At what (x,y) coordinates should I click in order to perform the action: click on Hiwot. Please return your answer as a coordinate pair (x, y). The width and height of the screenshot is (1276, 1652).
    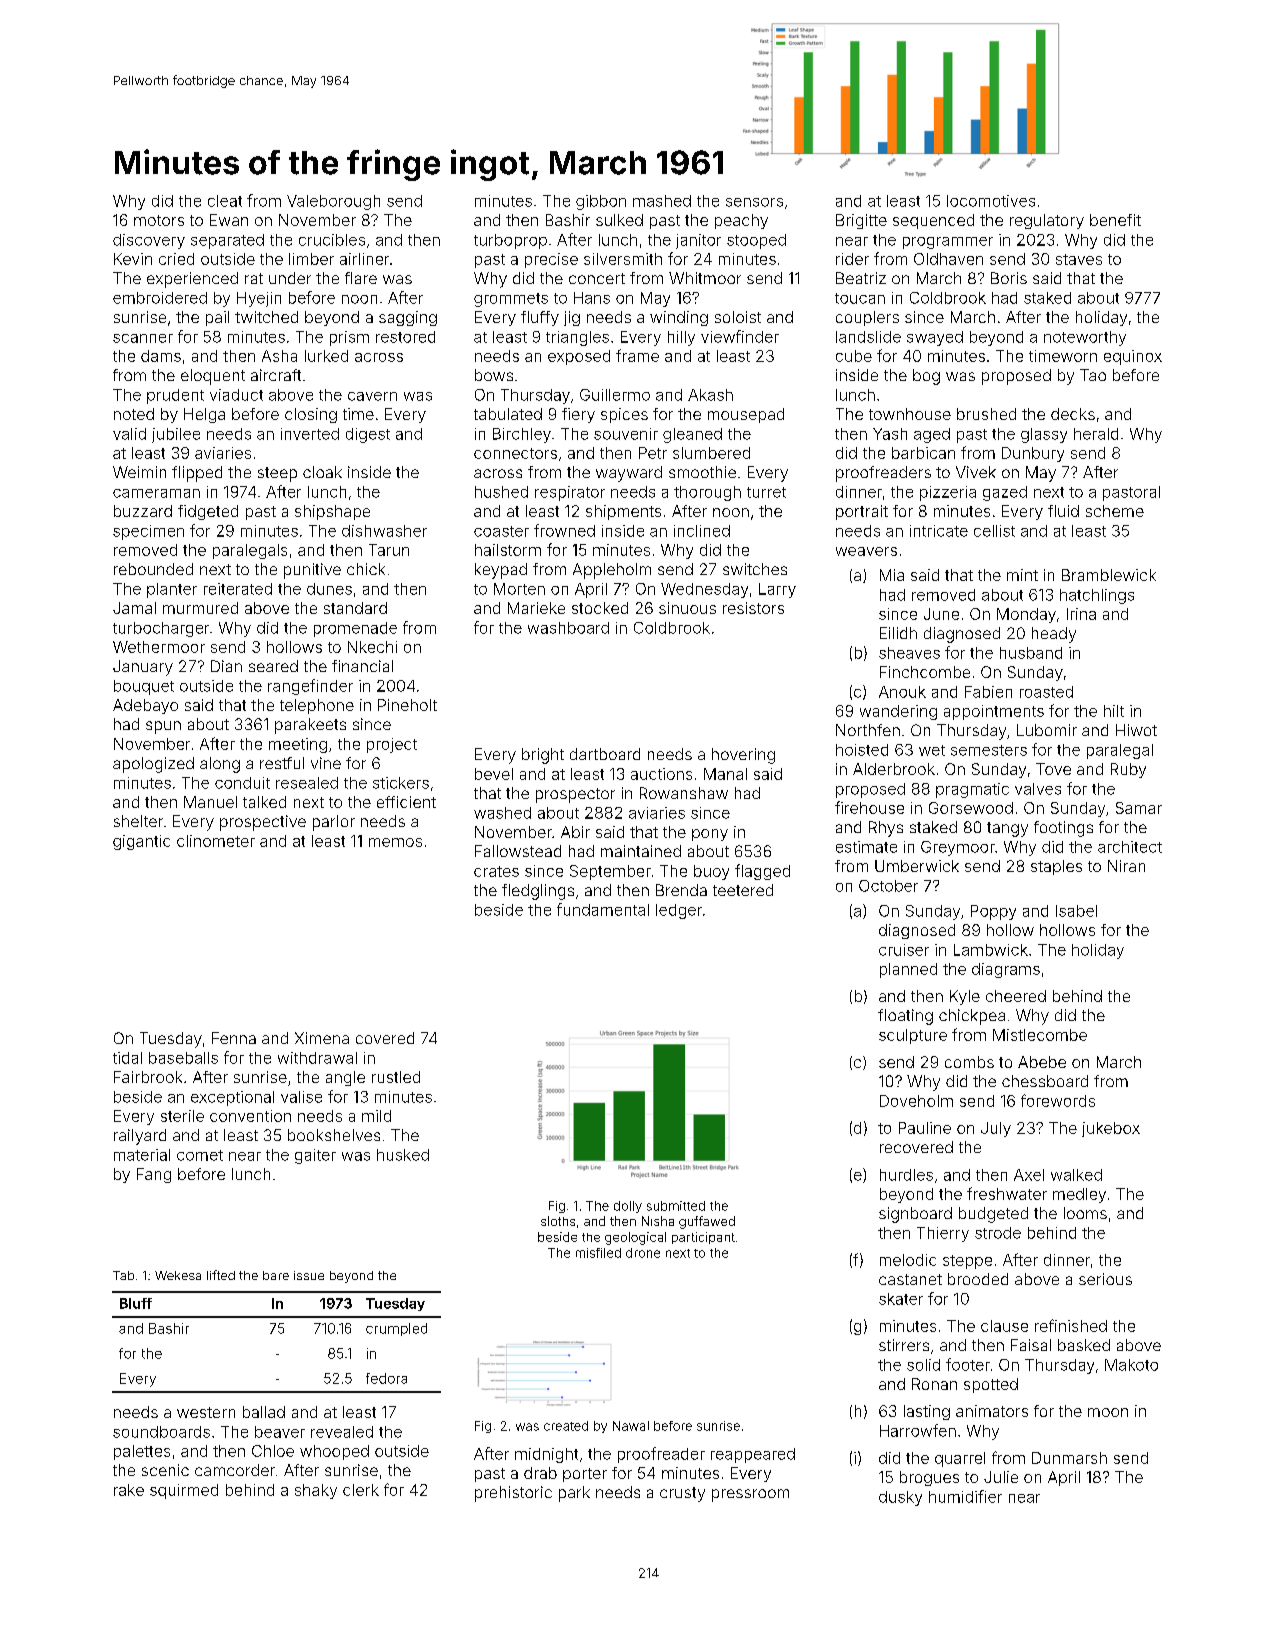
    Looking at the image, I should click on (1136, 730).
